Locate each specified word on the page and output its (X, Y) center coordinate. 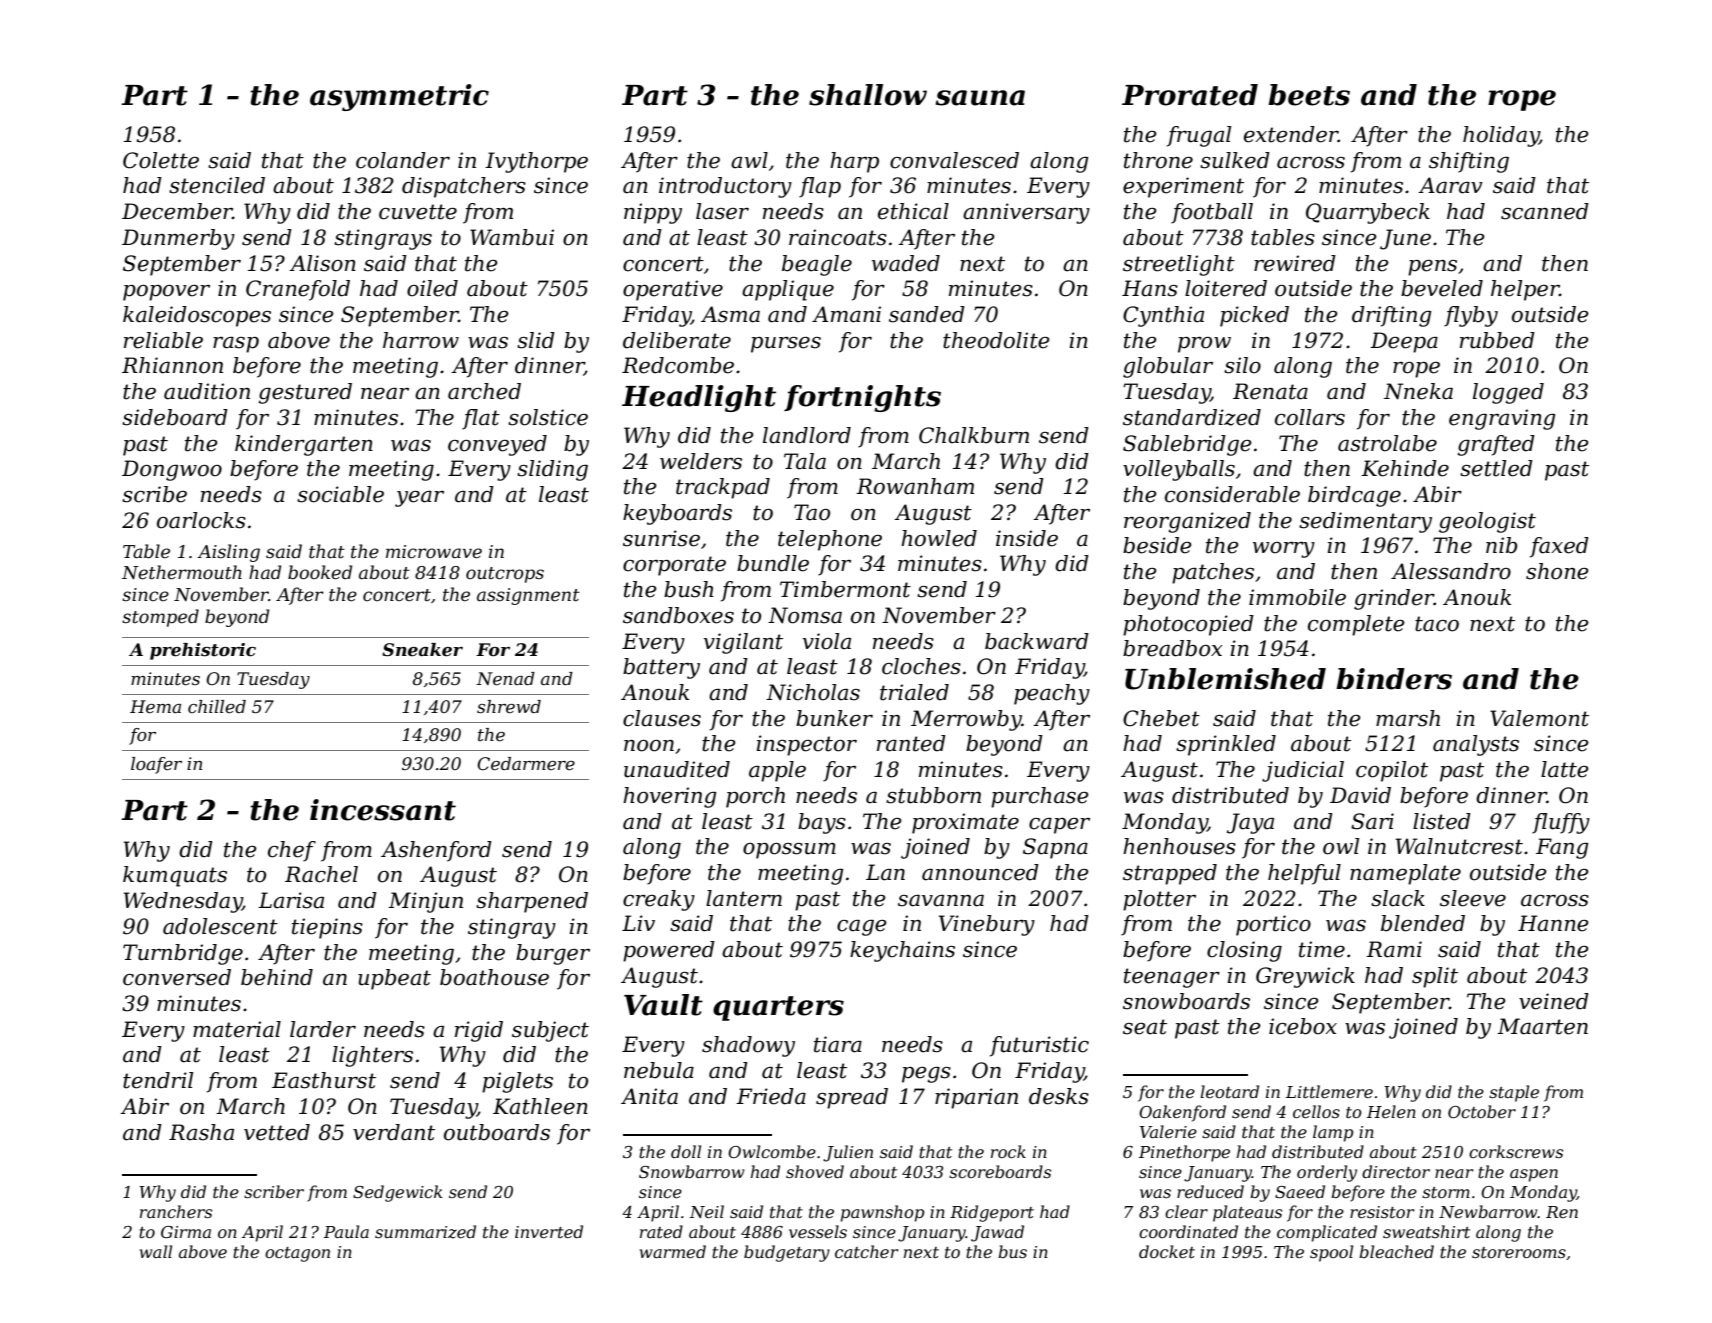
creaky (659, 900)
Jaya (1250, 823)
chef (292, 851)
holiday (1501, 136)
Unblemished (1225, 679)
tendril (158, 1080)
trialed (914, 692)
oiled (432, 288)
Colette (161, 160)
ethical (913, 211)
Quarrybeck (1368, 213)
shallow (868, 95)
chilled (217, 707)
